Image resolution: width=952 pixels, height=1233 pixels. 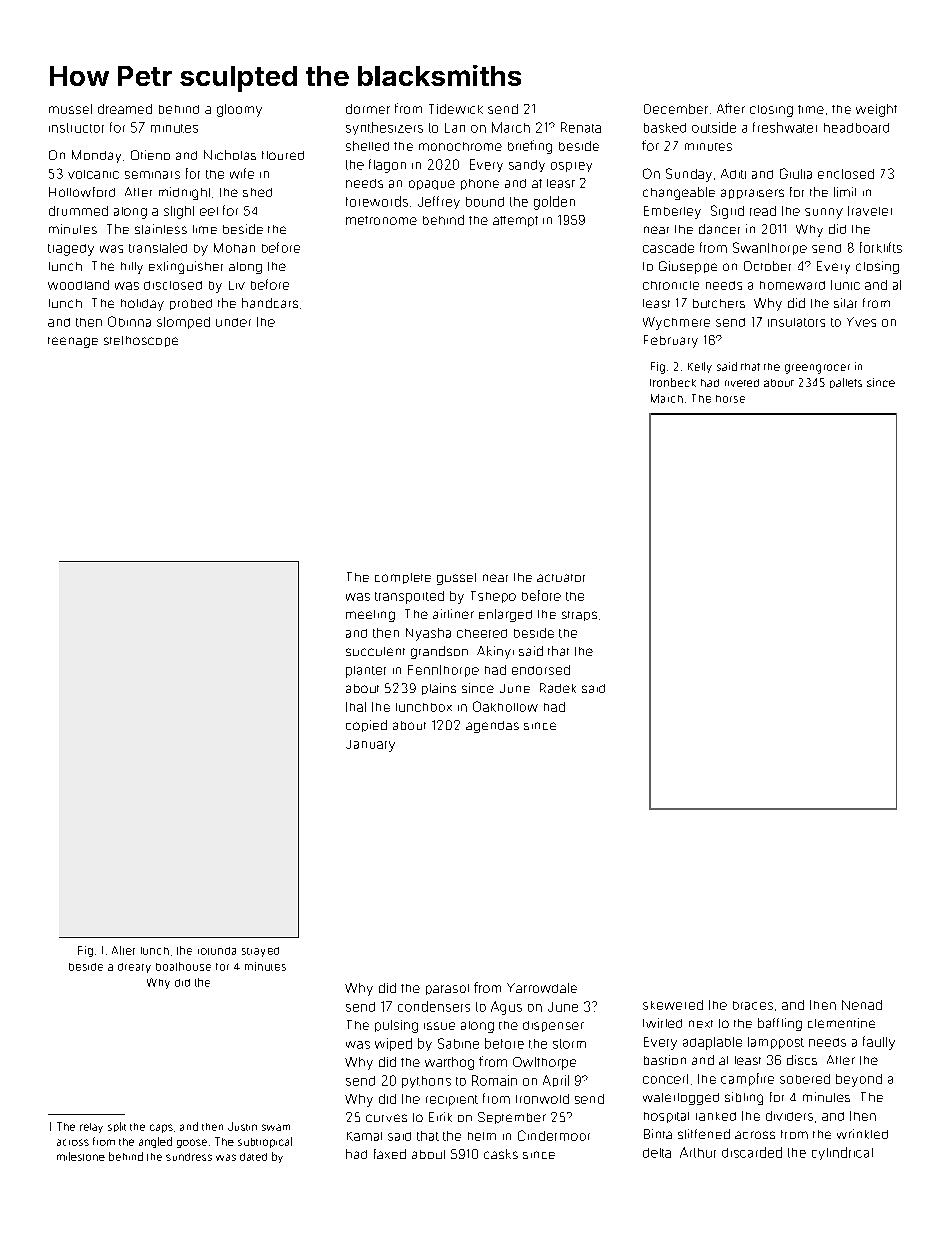 I want to click on metronome, so click(x=381, y=220).
